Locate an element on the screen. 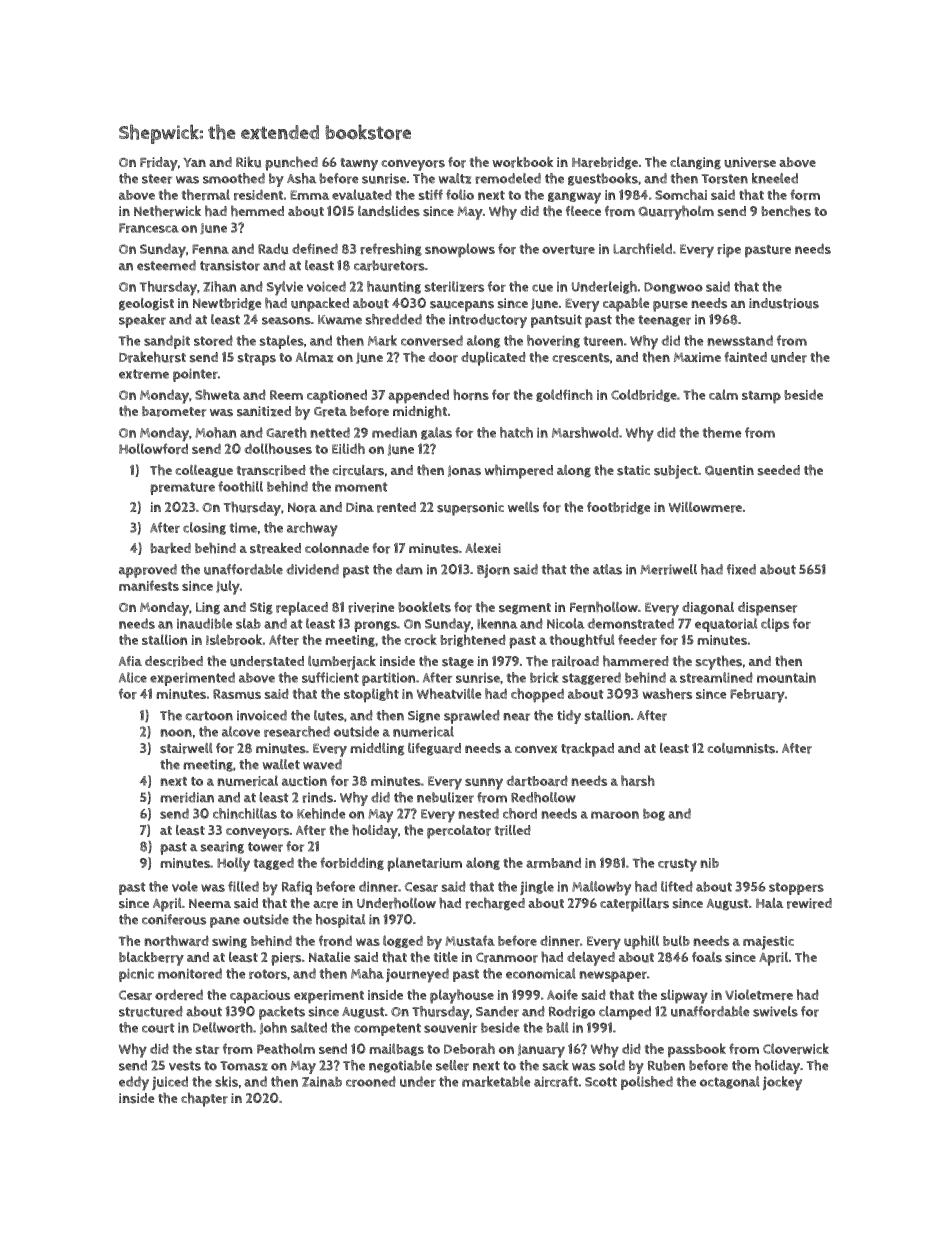  cue is located at coordinates (542, 288).
